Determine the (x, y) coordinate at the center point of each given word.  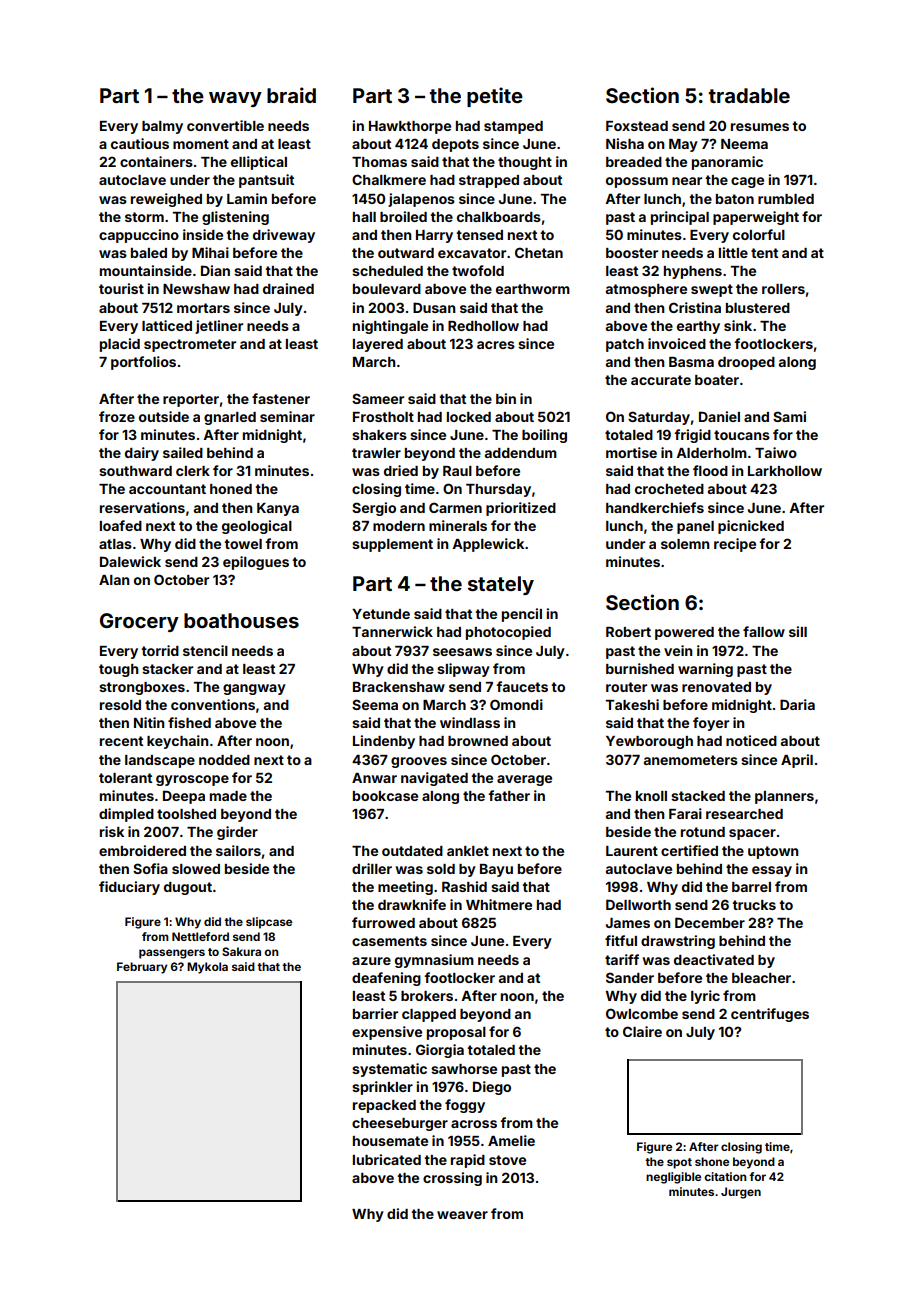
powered (684, 633)
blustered (758, 308)
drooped (746, 363)
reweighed (166, 200)
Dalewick (130, 561)
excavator (472, 253)
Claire (642, 1031)
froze (117, 416)
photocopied (508, 633)
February (142, 968)
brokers (427, 996)
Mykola (207, 968)
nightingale (390, 327)
